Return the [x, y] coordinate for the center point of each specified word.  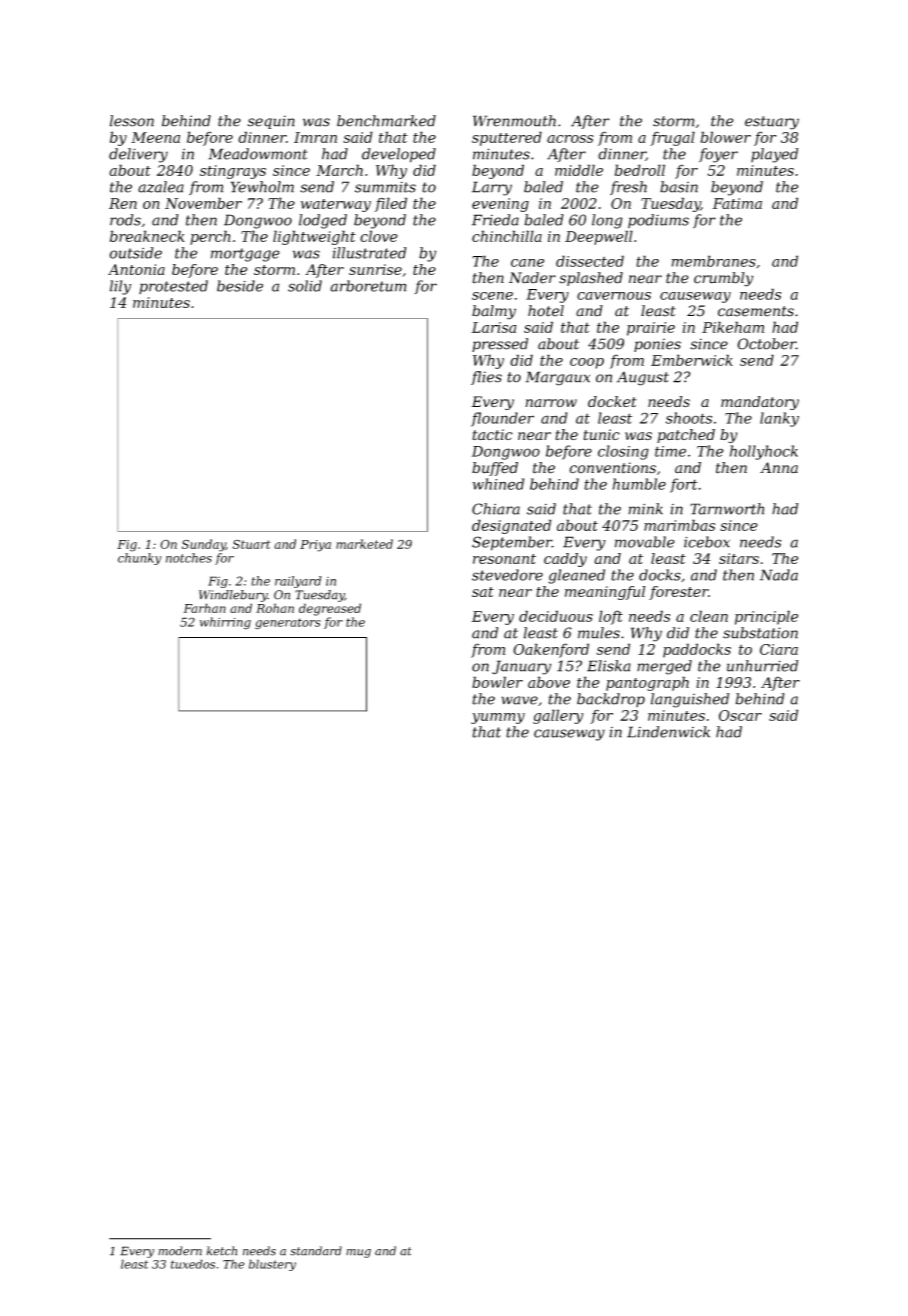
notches [189, 558]
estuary [772, 123]
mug [358, 1253]
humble [639, 484]
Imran [315, 137]
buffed [495, 469]
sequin [271, 122]
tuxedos [193, 1264]
